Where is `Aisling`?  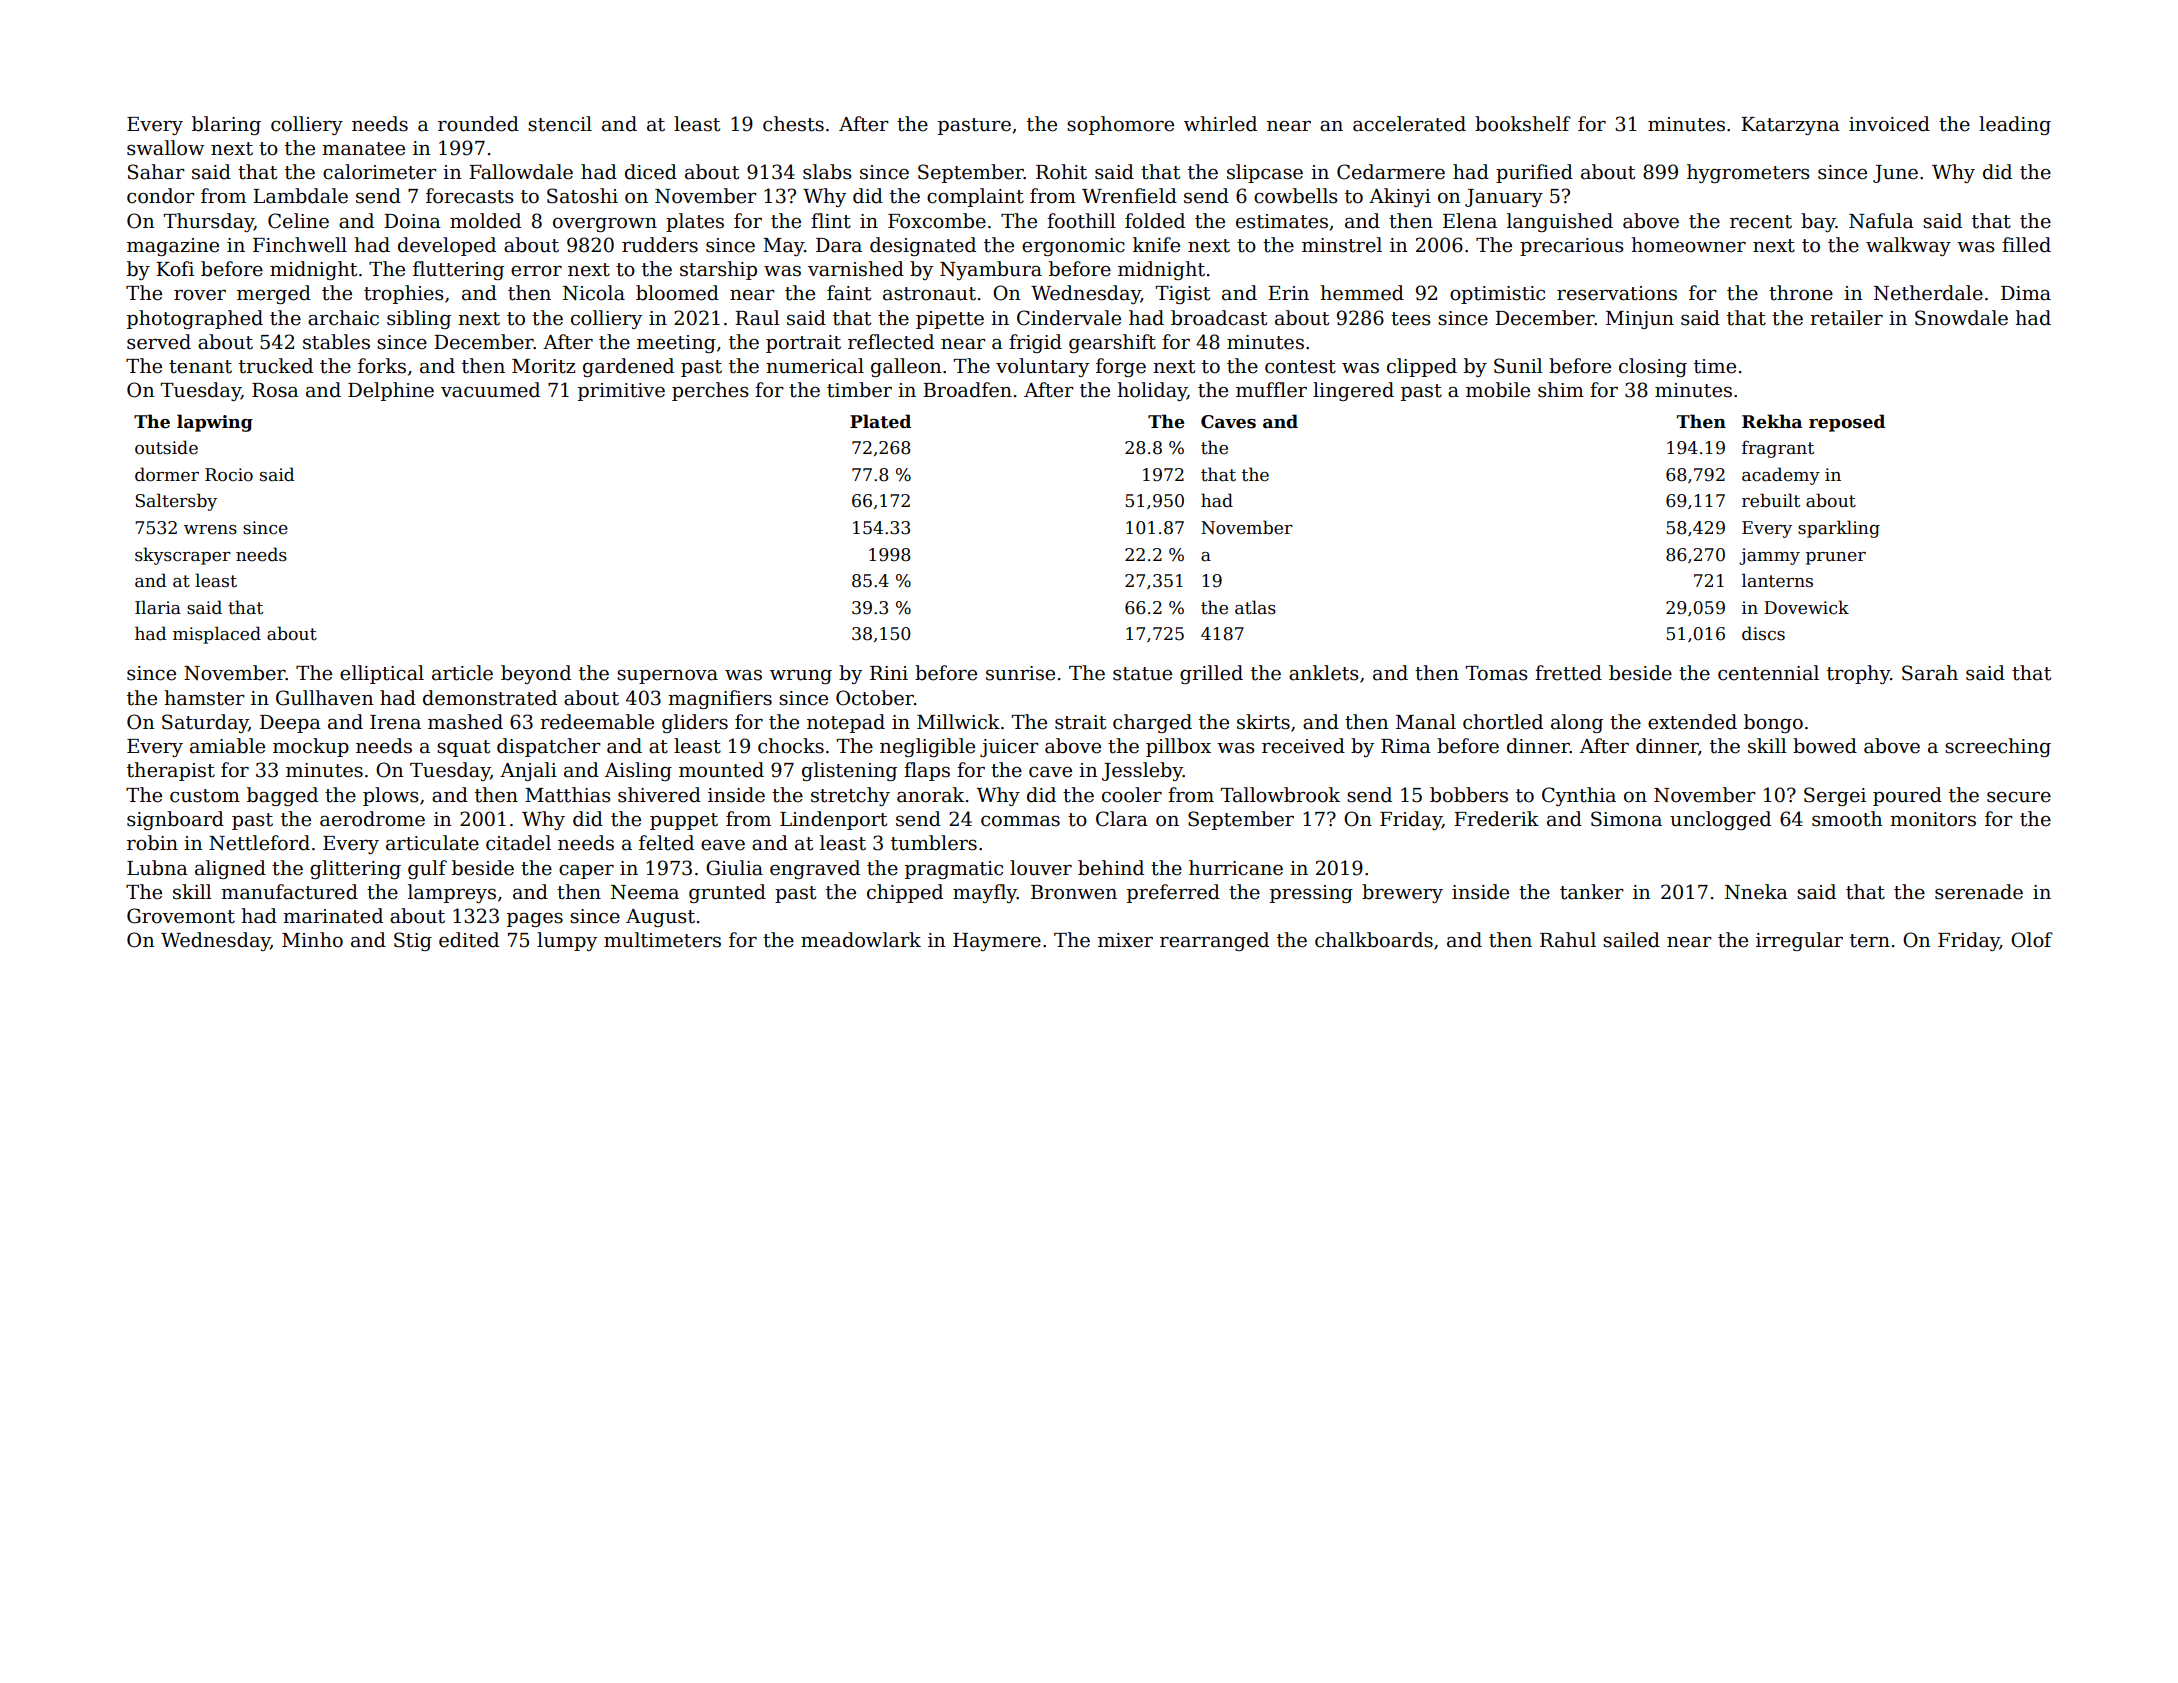
Aisling is located at coordinates (638, 771).
